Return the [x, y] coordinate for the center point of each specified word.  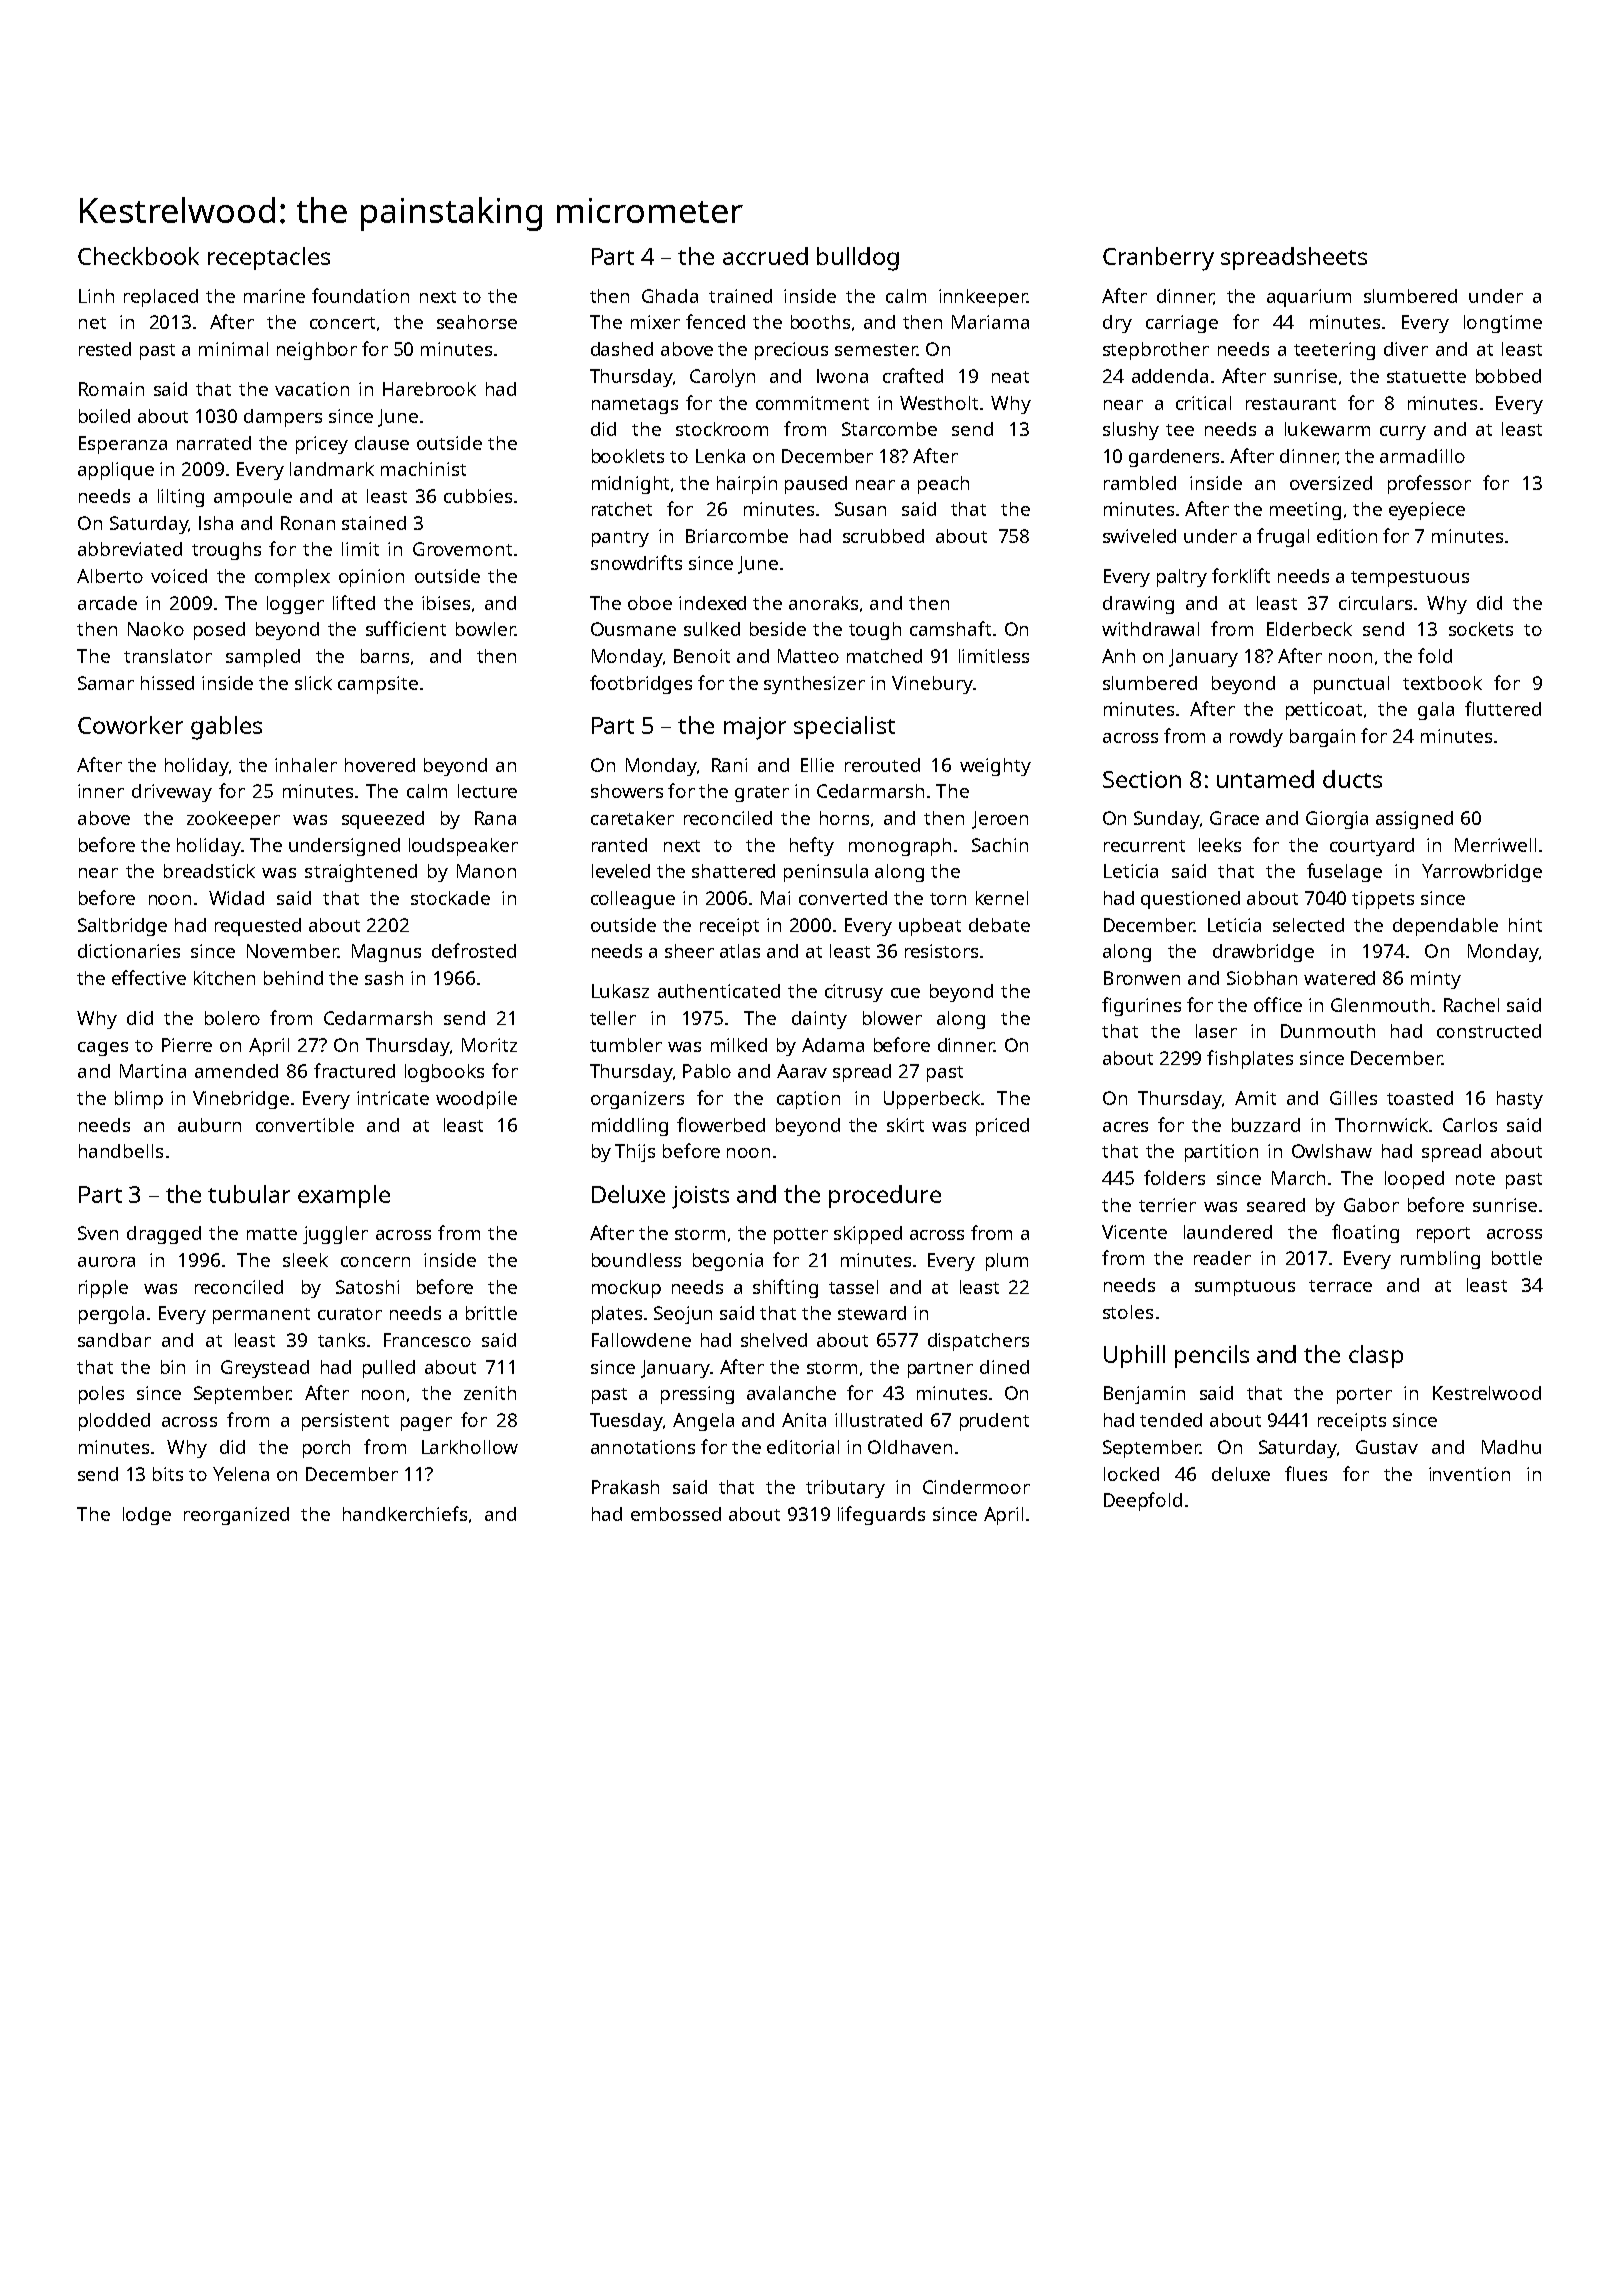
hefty [812, 846]
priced [1002, 1127]
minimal [233, 349]
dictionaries [129, 951]
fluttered [1503, 708]
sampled [263, 658]
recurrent [1144, 846]
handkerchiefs [405, 1513]
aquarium [1309, 298]
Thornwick [1381, 1125]
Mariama [990, 322]
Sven [98, 1233]
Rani [729, 765]
